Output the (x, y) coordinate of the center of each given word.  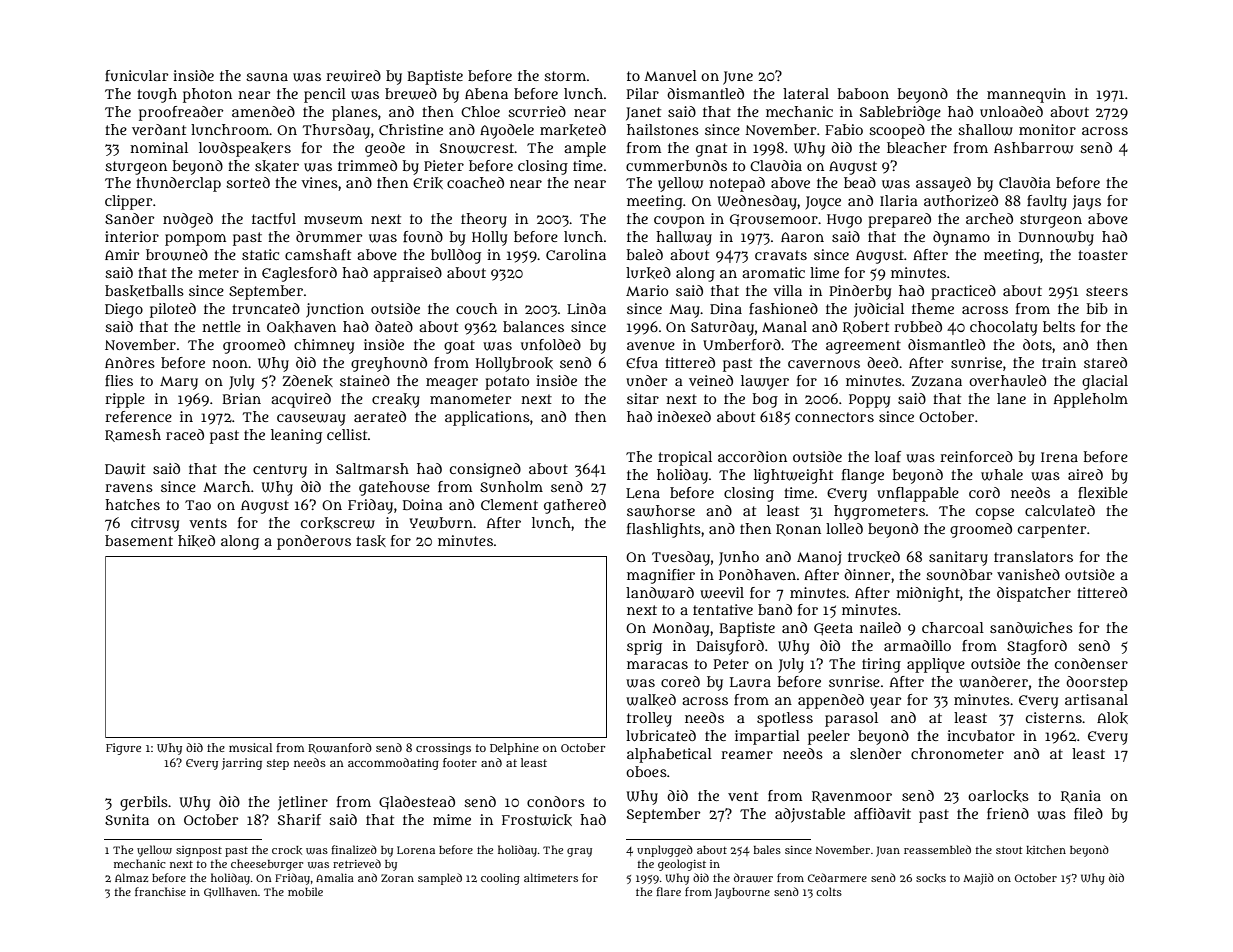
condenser (1091, 663)
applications (487, 418)
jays (1086, 202)
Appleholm (1091, 400)
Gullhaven (231, 892)
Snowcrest (477, 148)
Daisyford (730, 647)
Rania (1081, 796)
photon (207, 95)
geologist (682, 865)
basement (139, 540)
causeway (311, 420)
